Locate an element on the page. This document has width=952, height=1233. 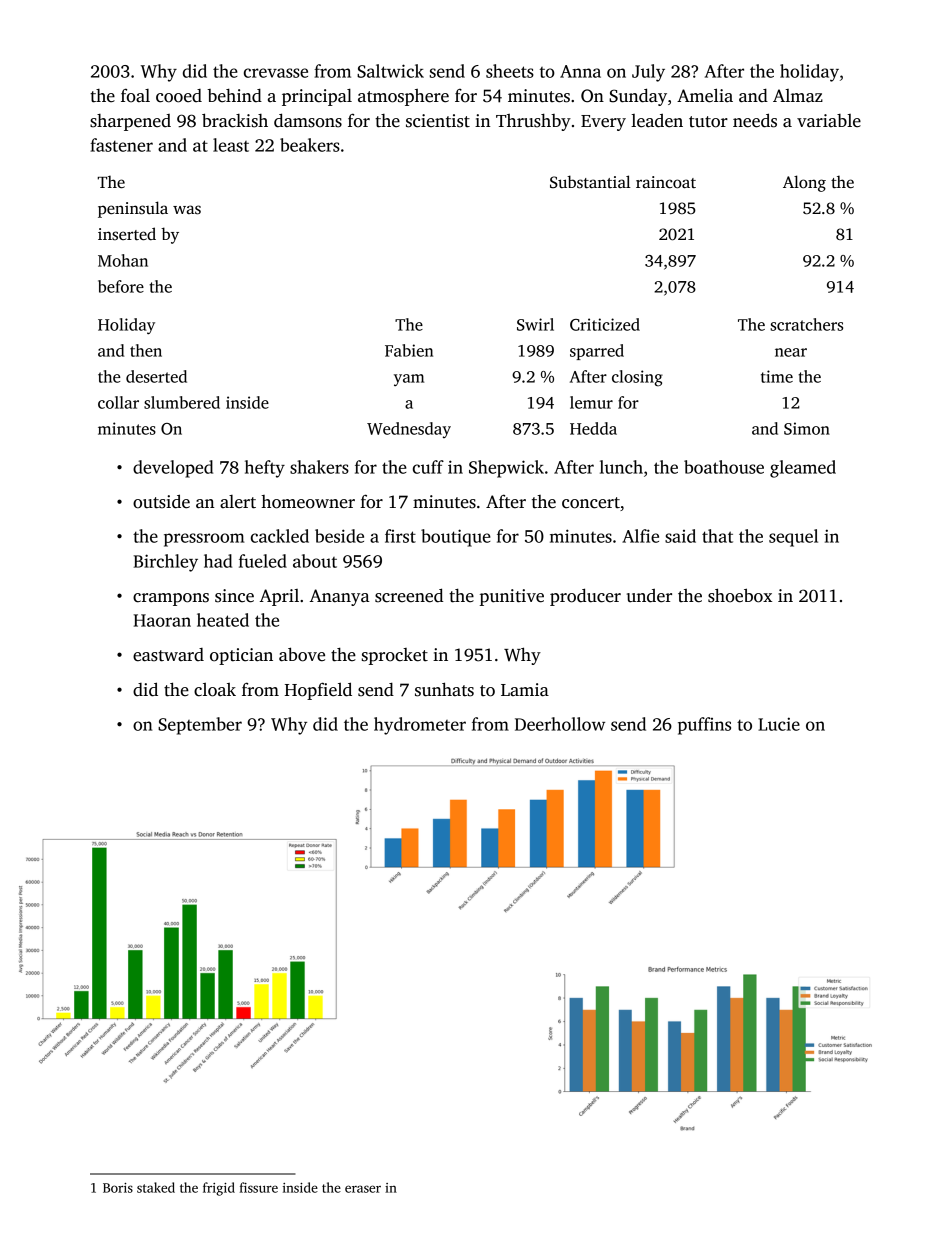
Deerhollow is located at coordinates (560, 724).
